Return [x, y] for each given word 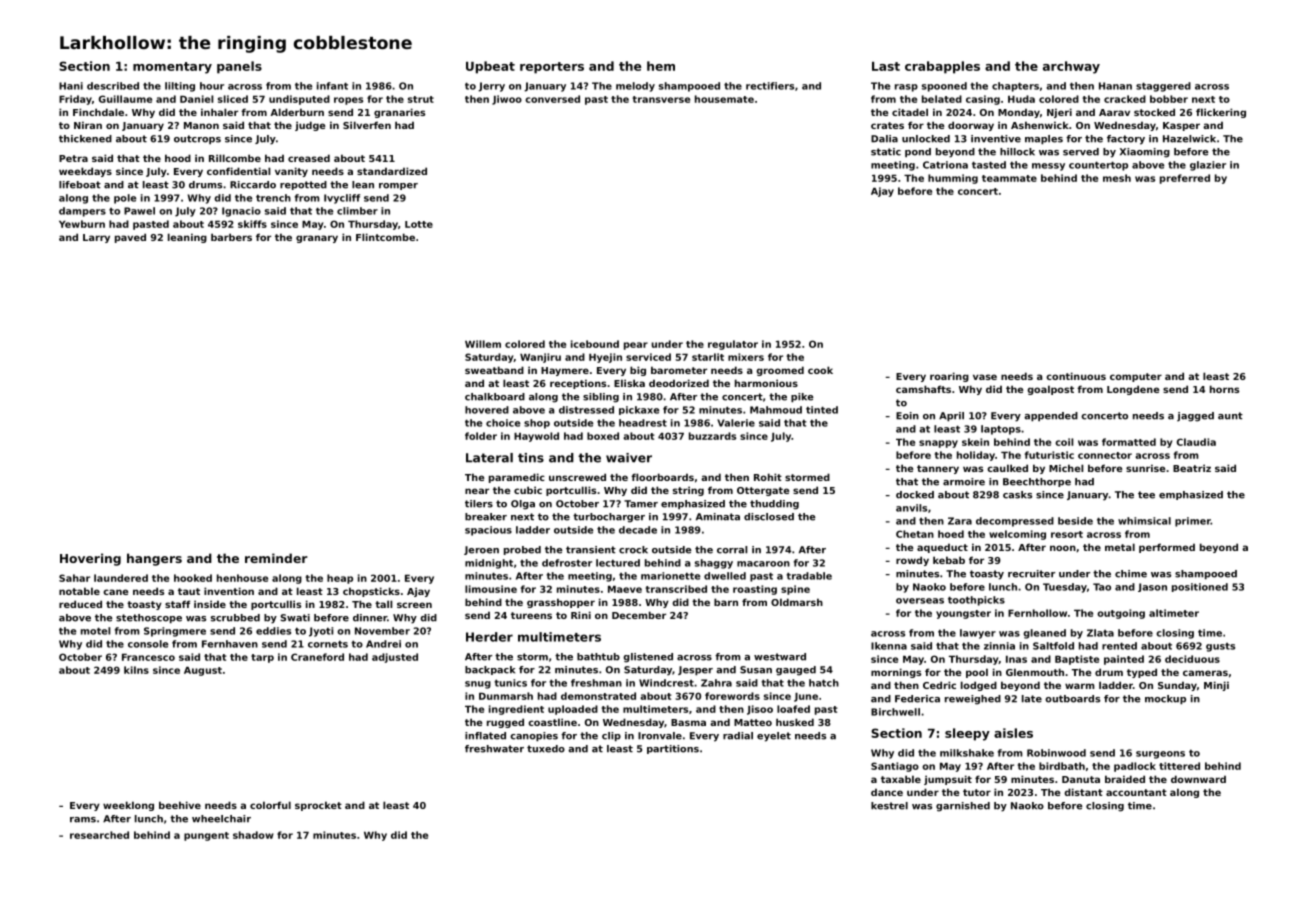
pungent [206, 836]
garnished [963, 807]
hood [178, 158]
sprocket [318, 806]
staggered [1163, 87]
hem [661, 66]
